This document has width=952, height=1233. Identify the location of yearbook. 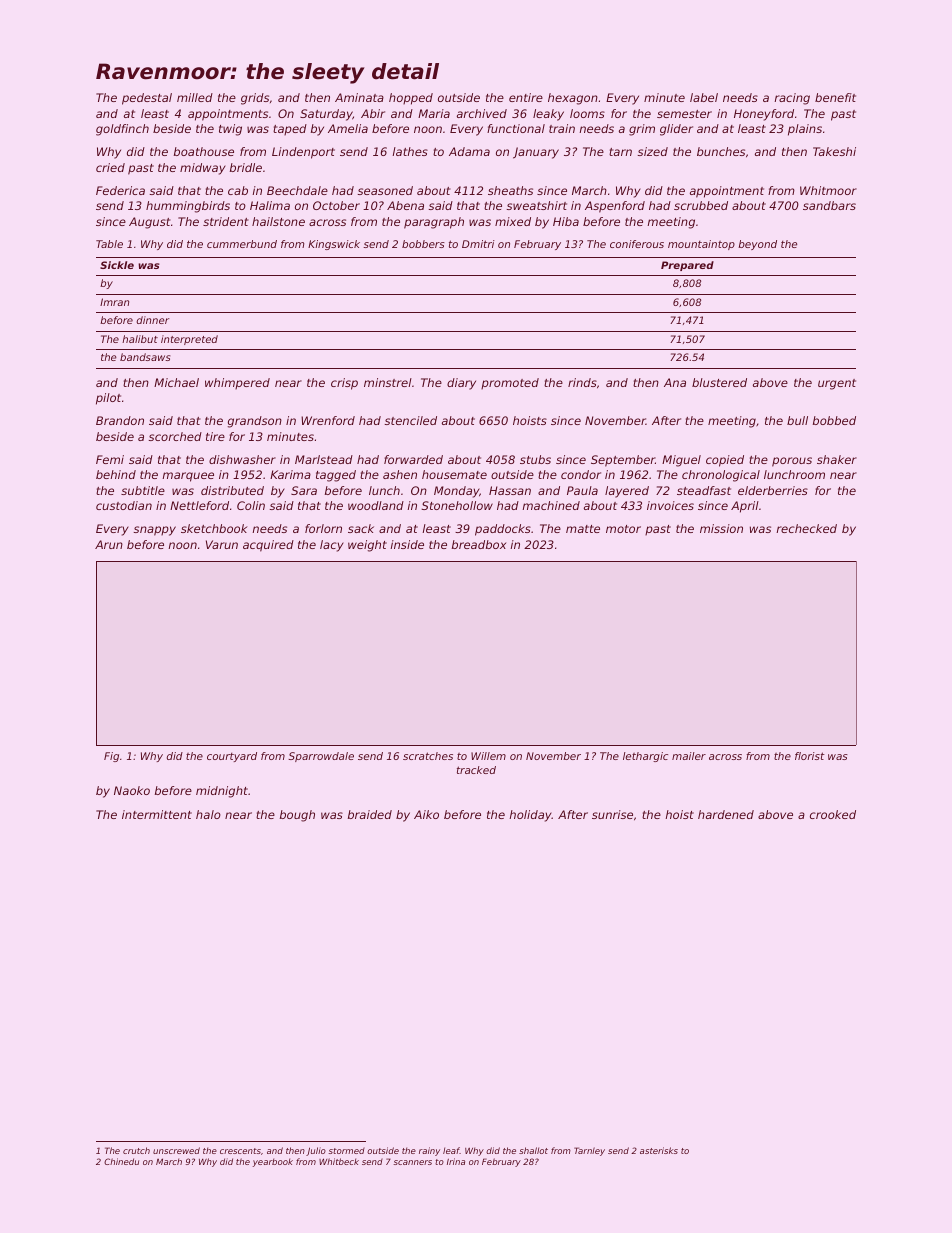
(272, 1162).
